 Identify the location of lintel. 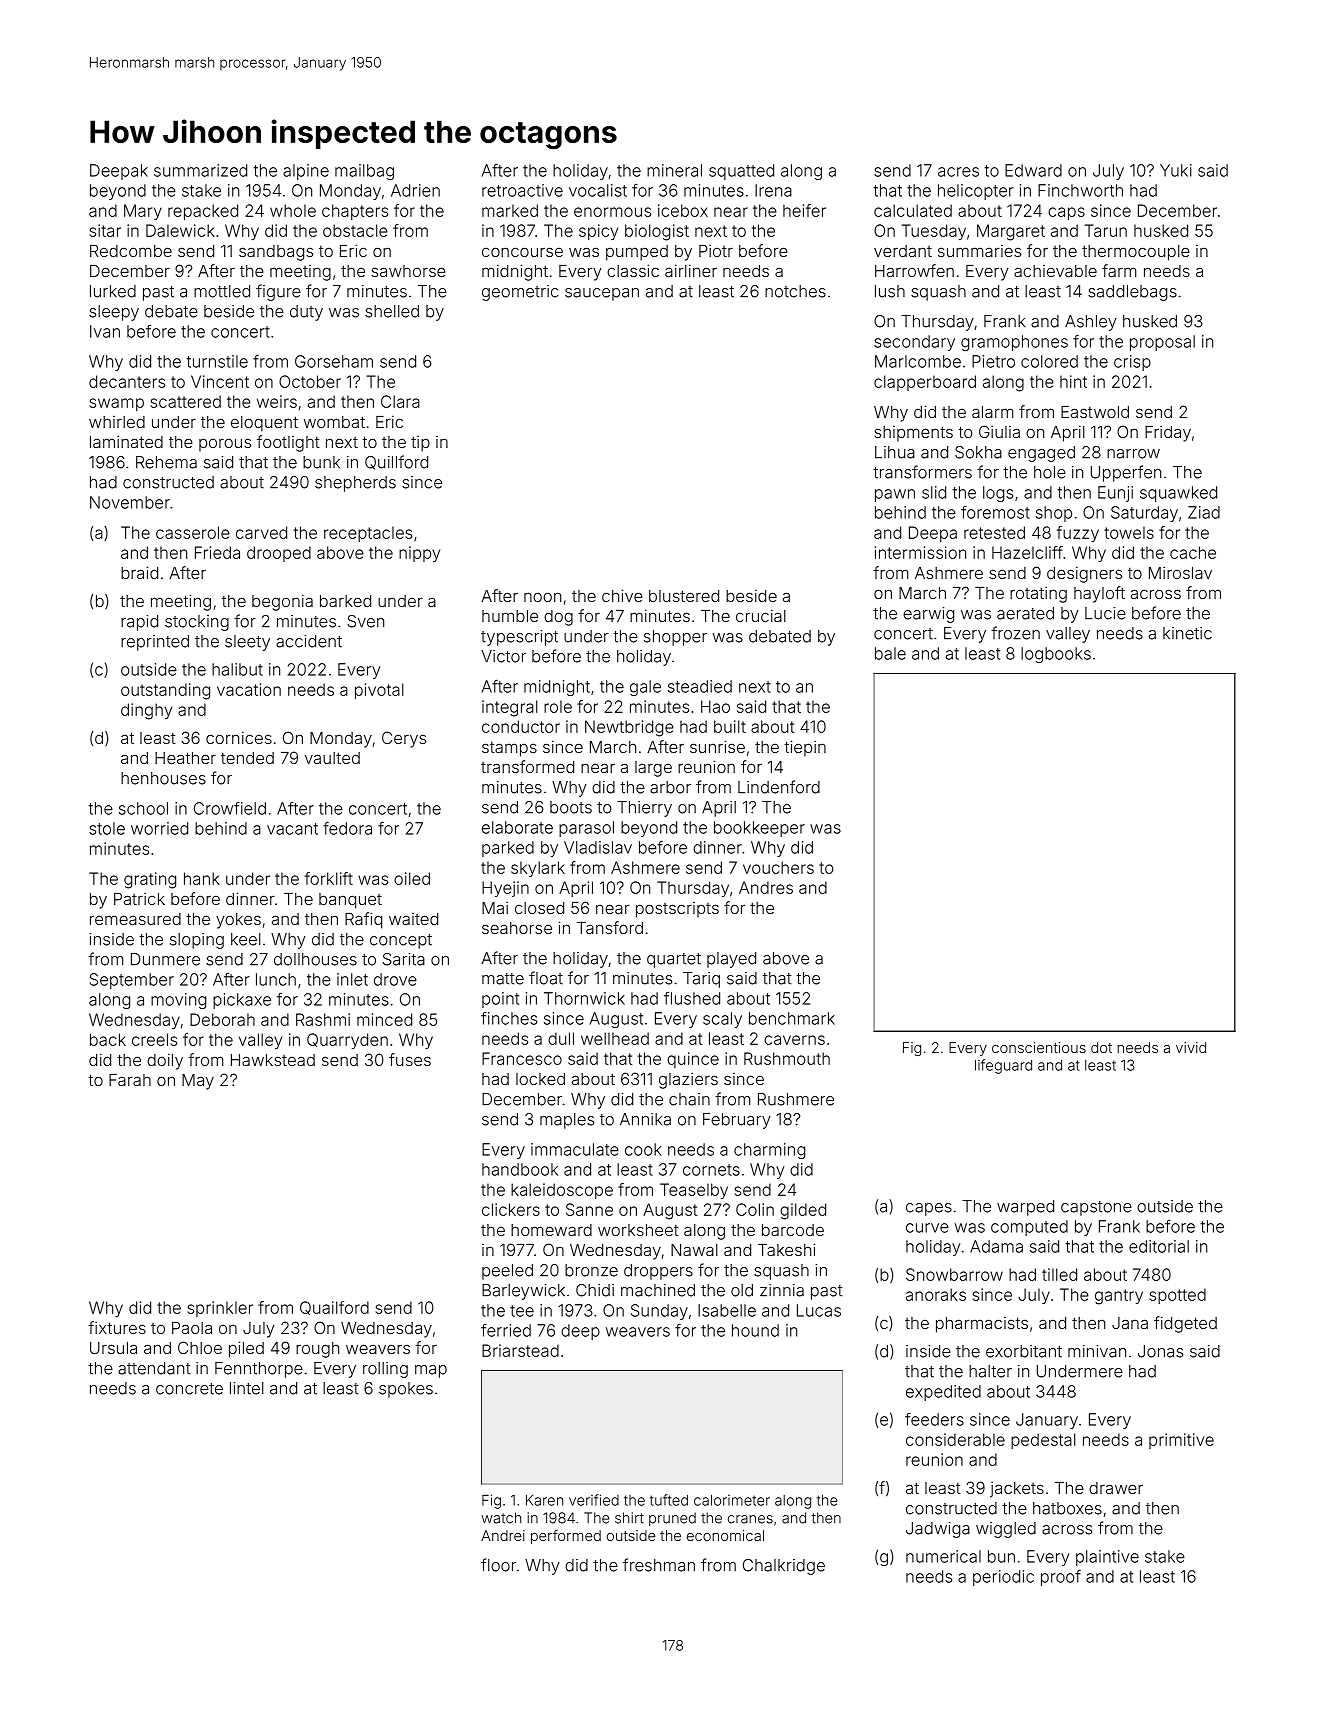
(247, 1388).
